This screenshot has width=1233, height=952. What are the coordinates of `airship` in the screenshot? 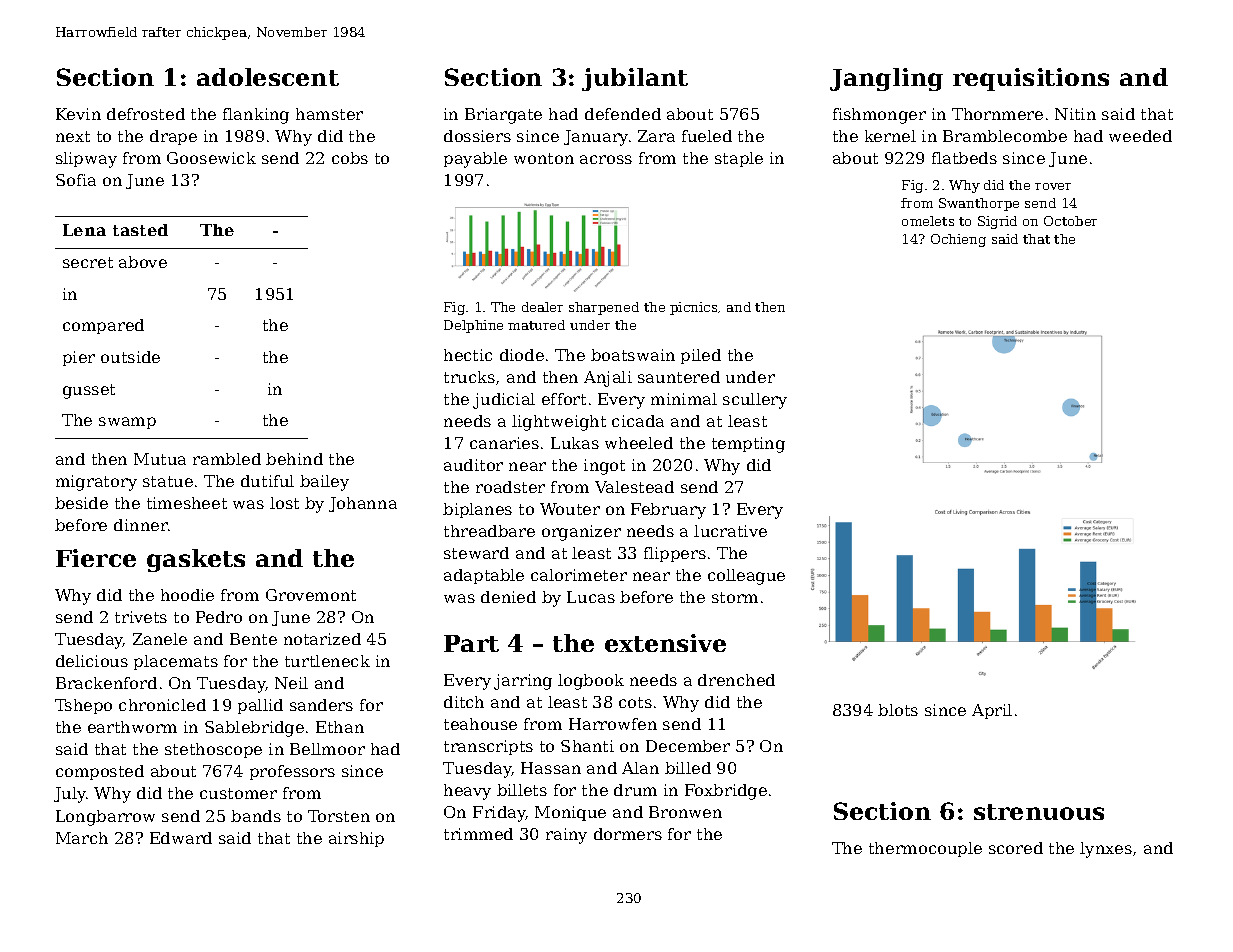 It's located at (356, 839).
